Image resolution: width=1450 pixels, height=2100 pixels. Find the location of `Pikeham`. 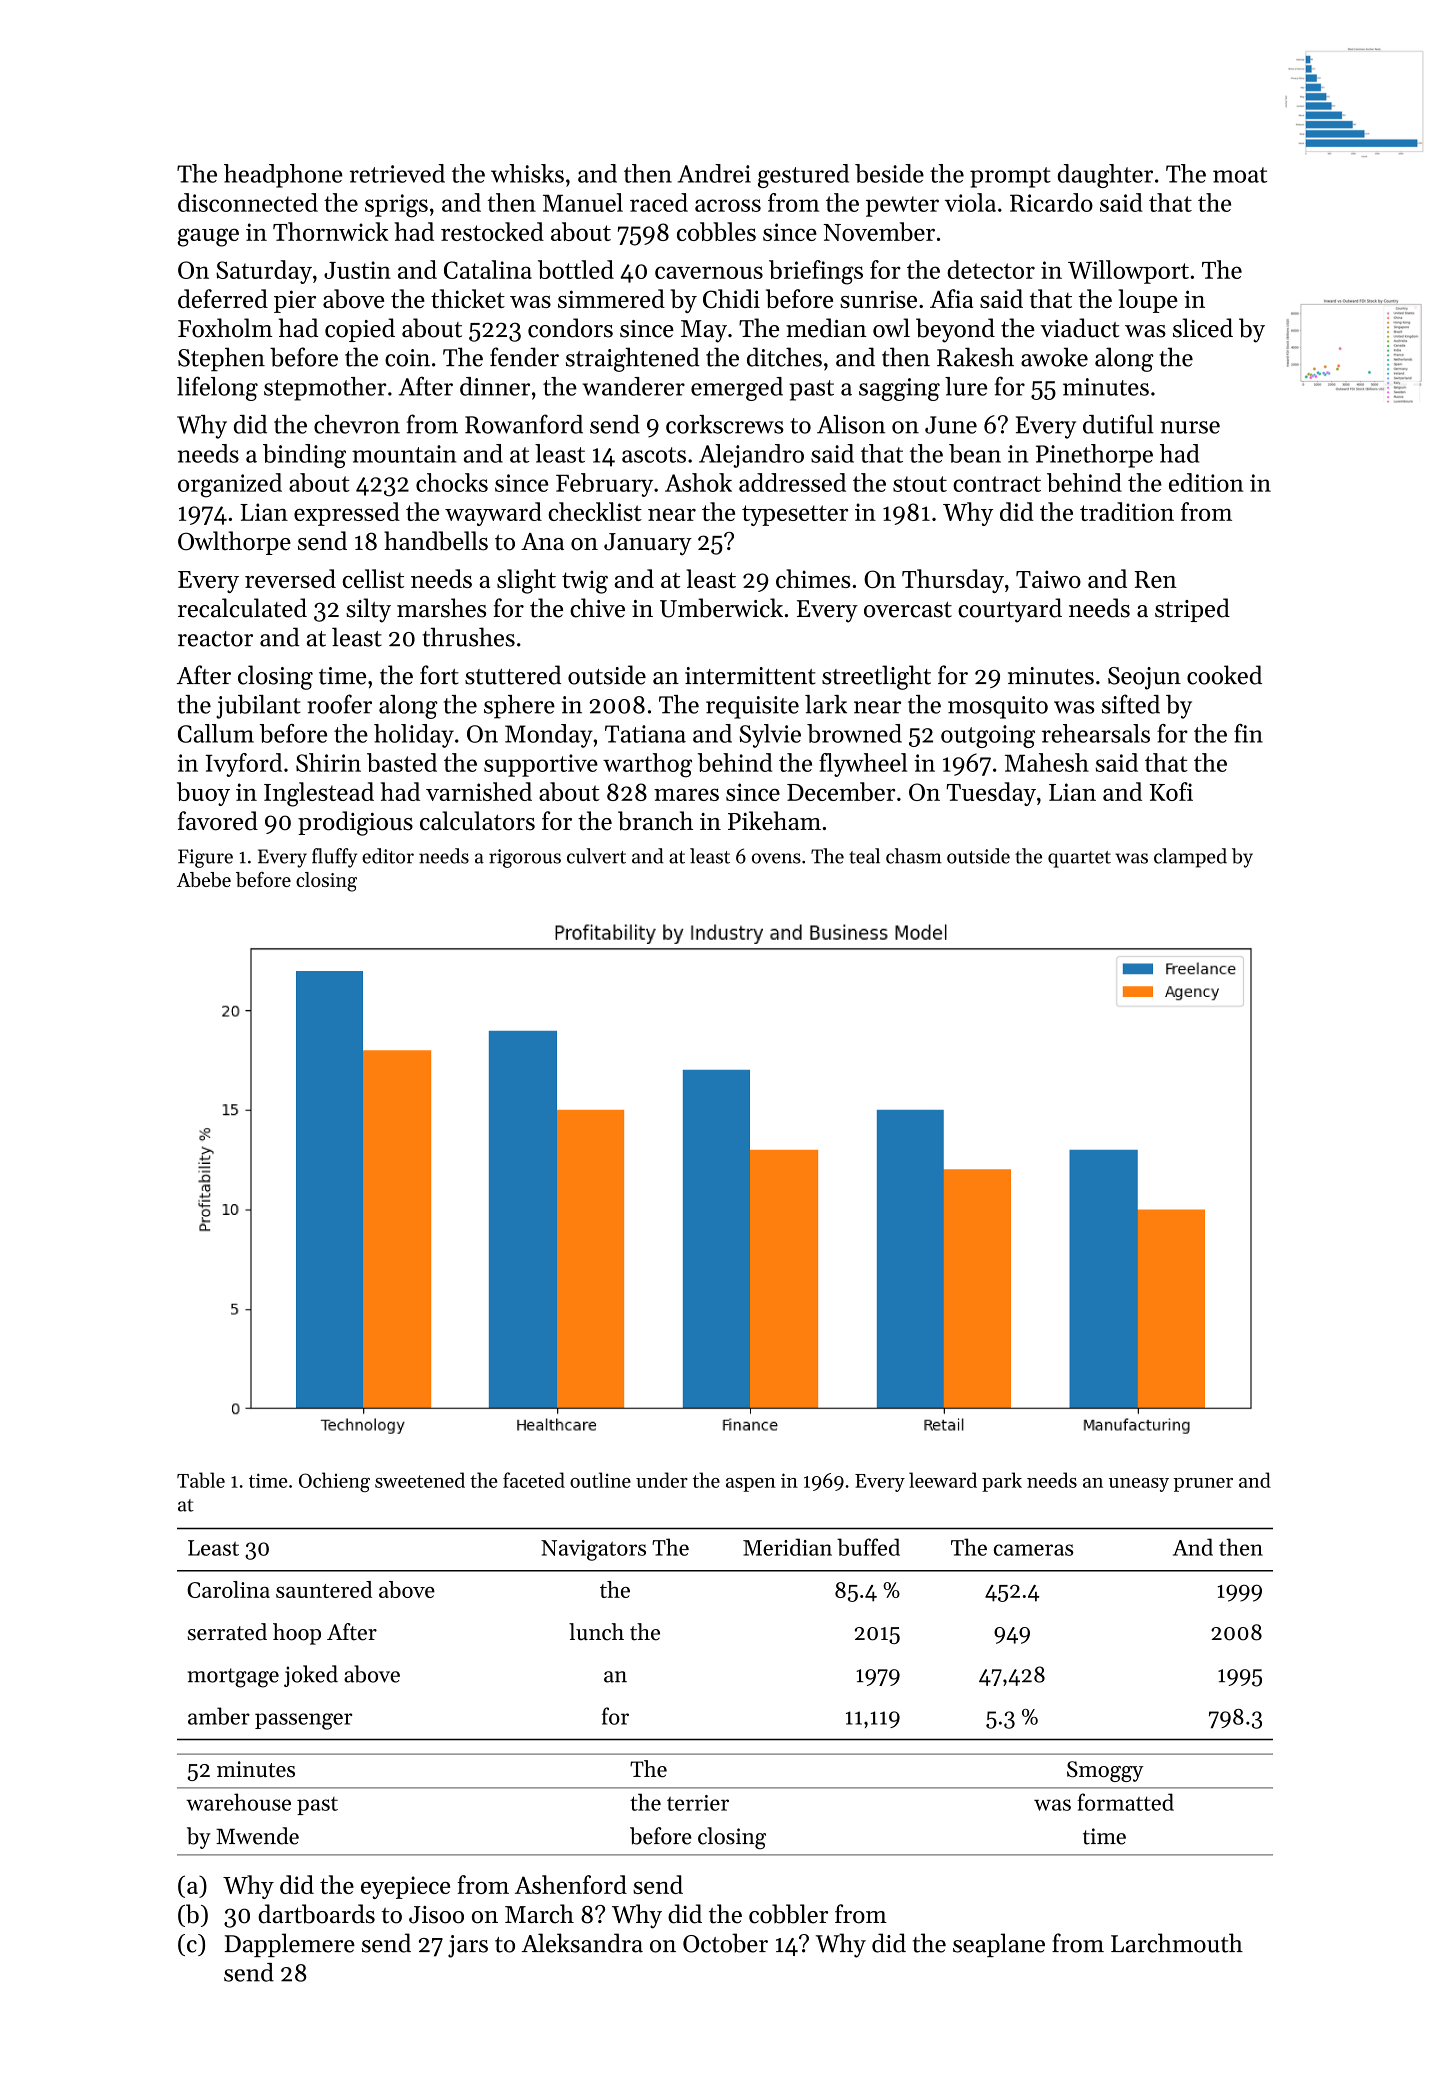

Pikeham is located at coordinates (774, 821).
